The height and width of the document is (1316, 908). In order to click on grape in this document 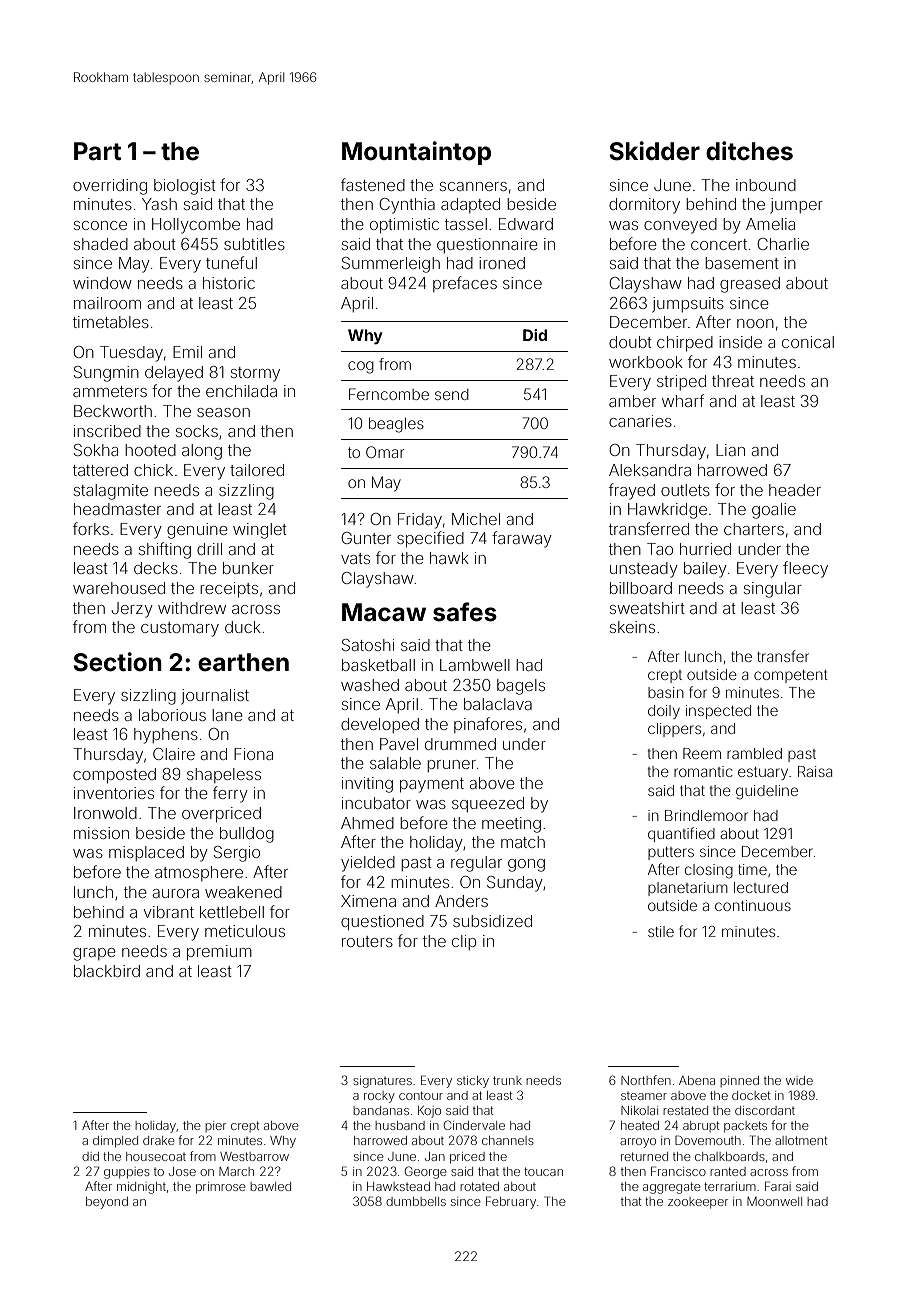, I will do `click(94, 954)`.
